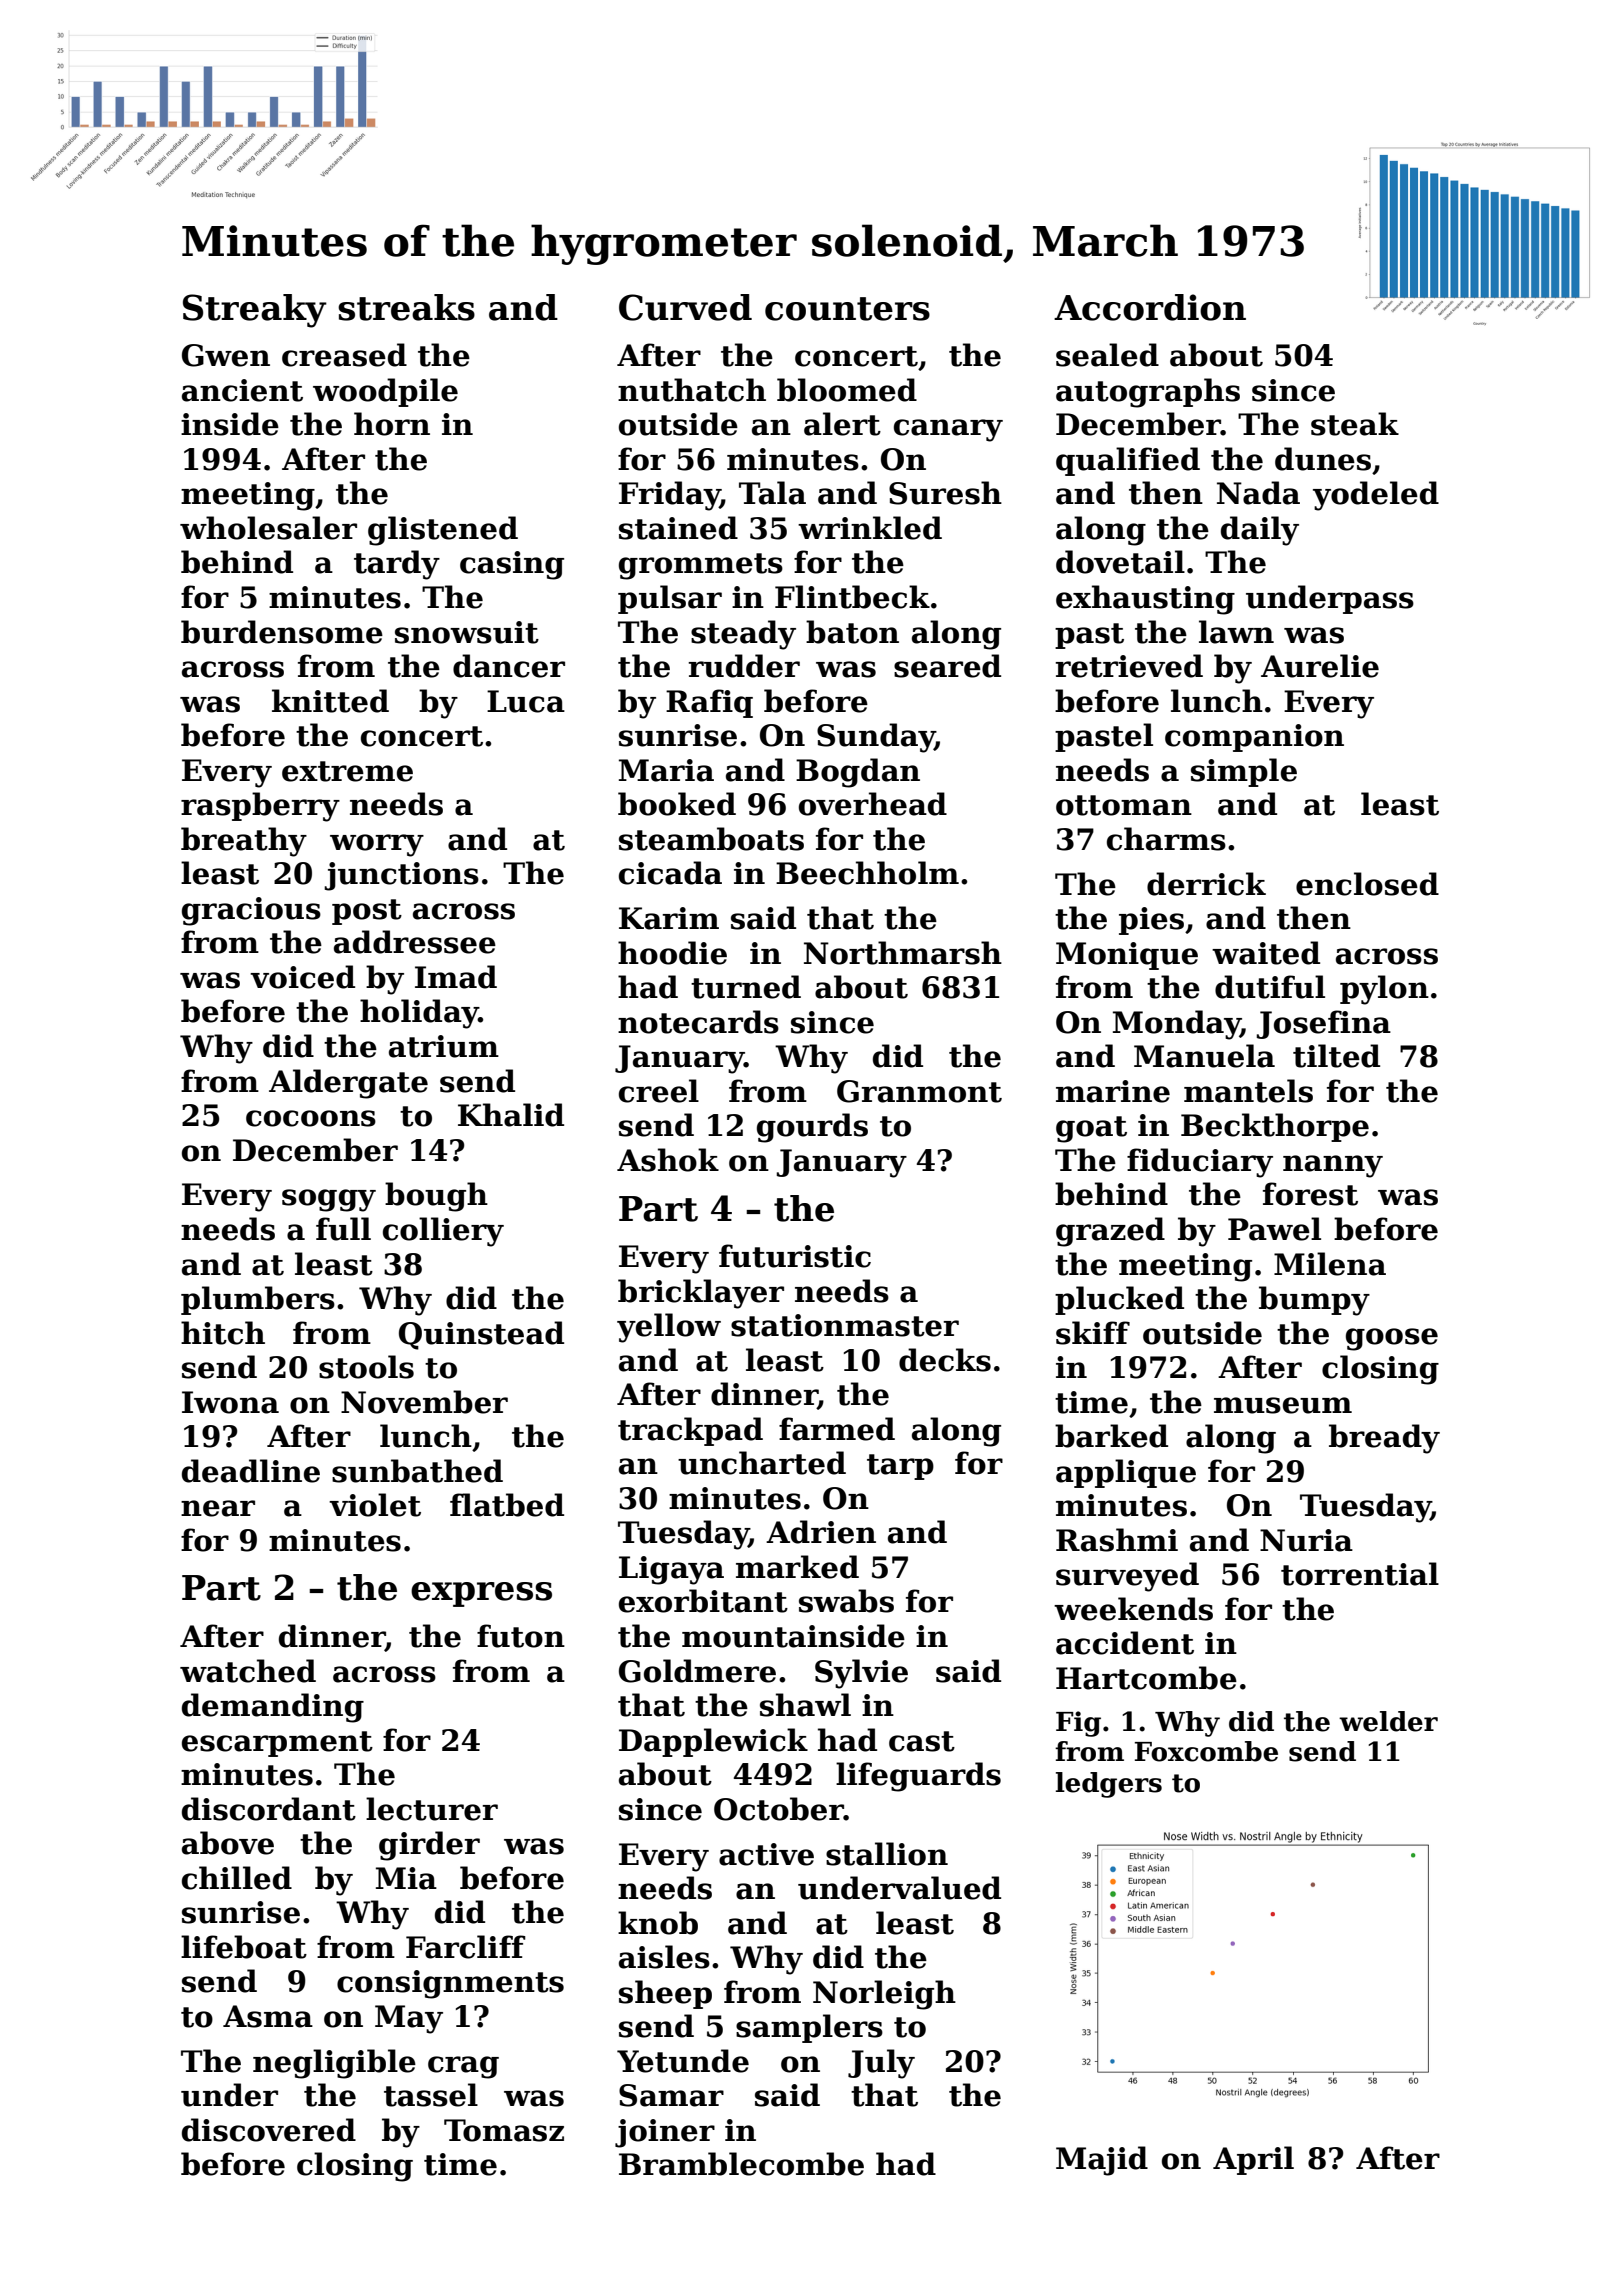 This page has width=1620, height=2292. Describe the element at coordinates (1119, 1300) in the page. I see `plucked` at that location.
